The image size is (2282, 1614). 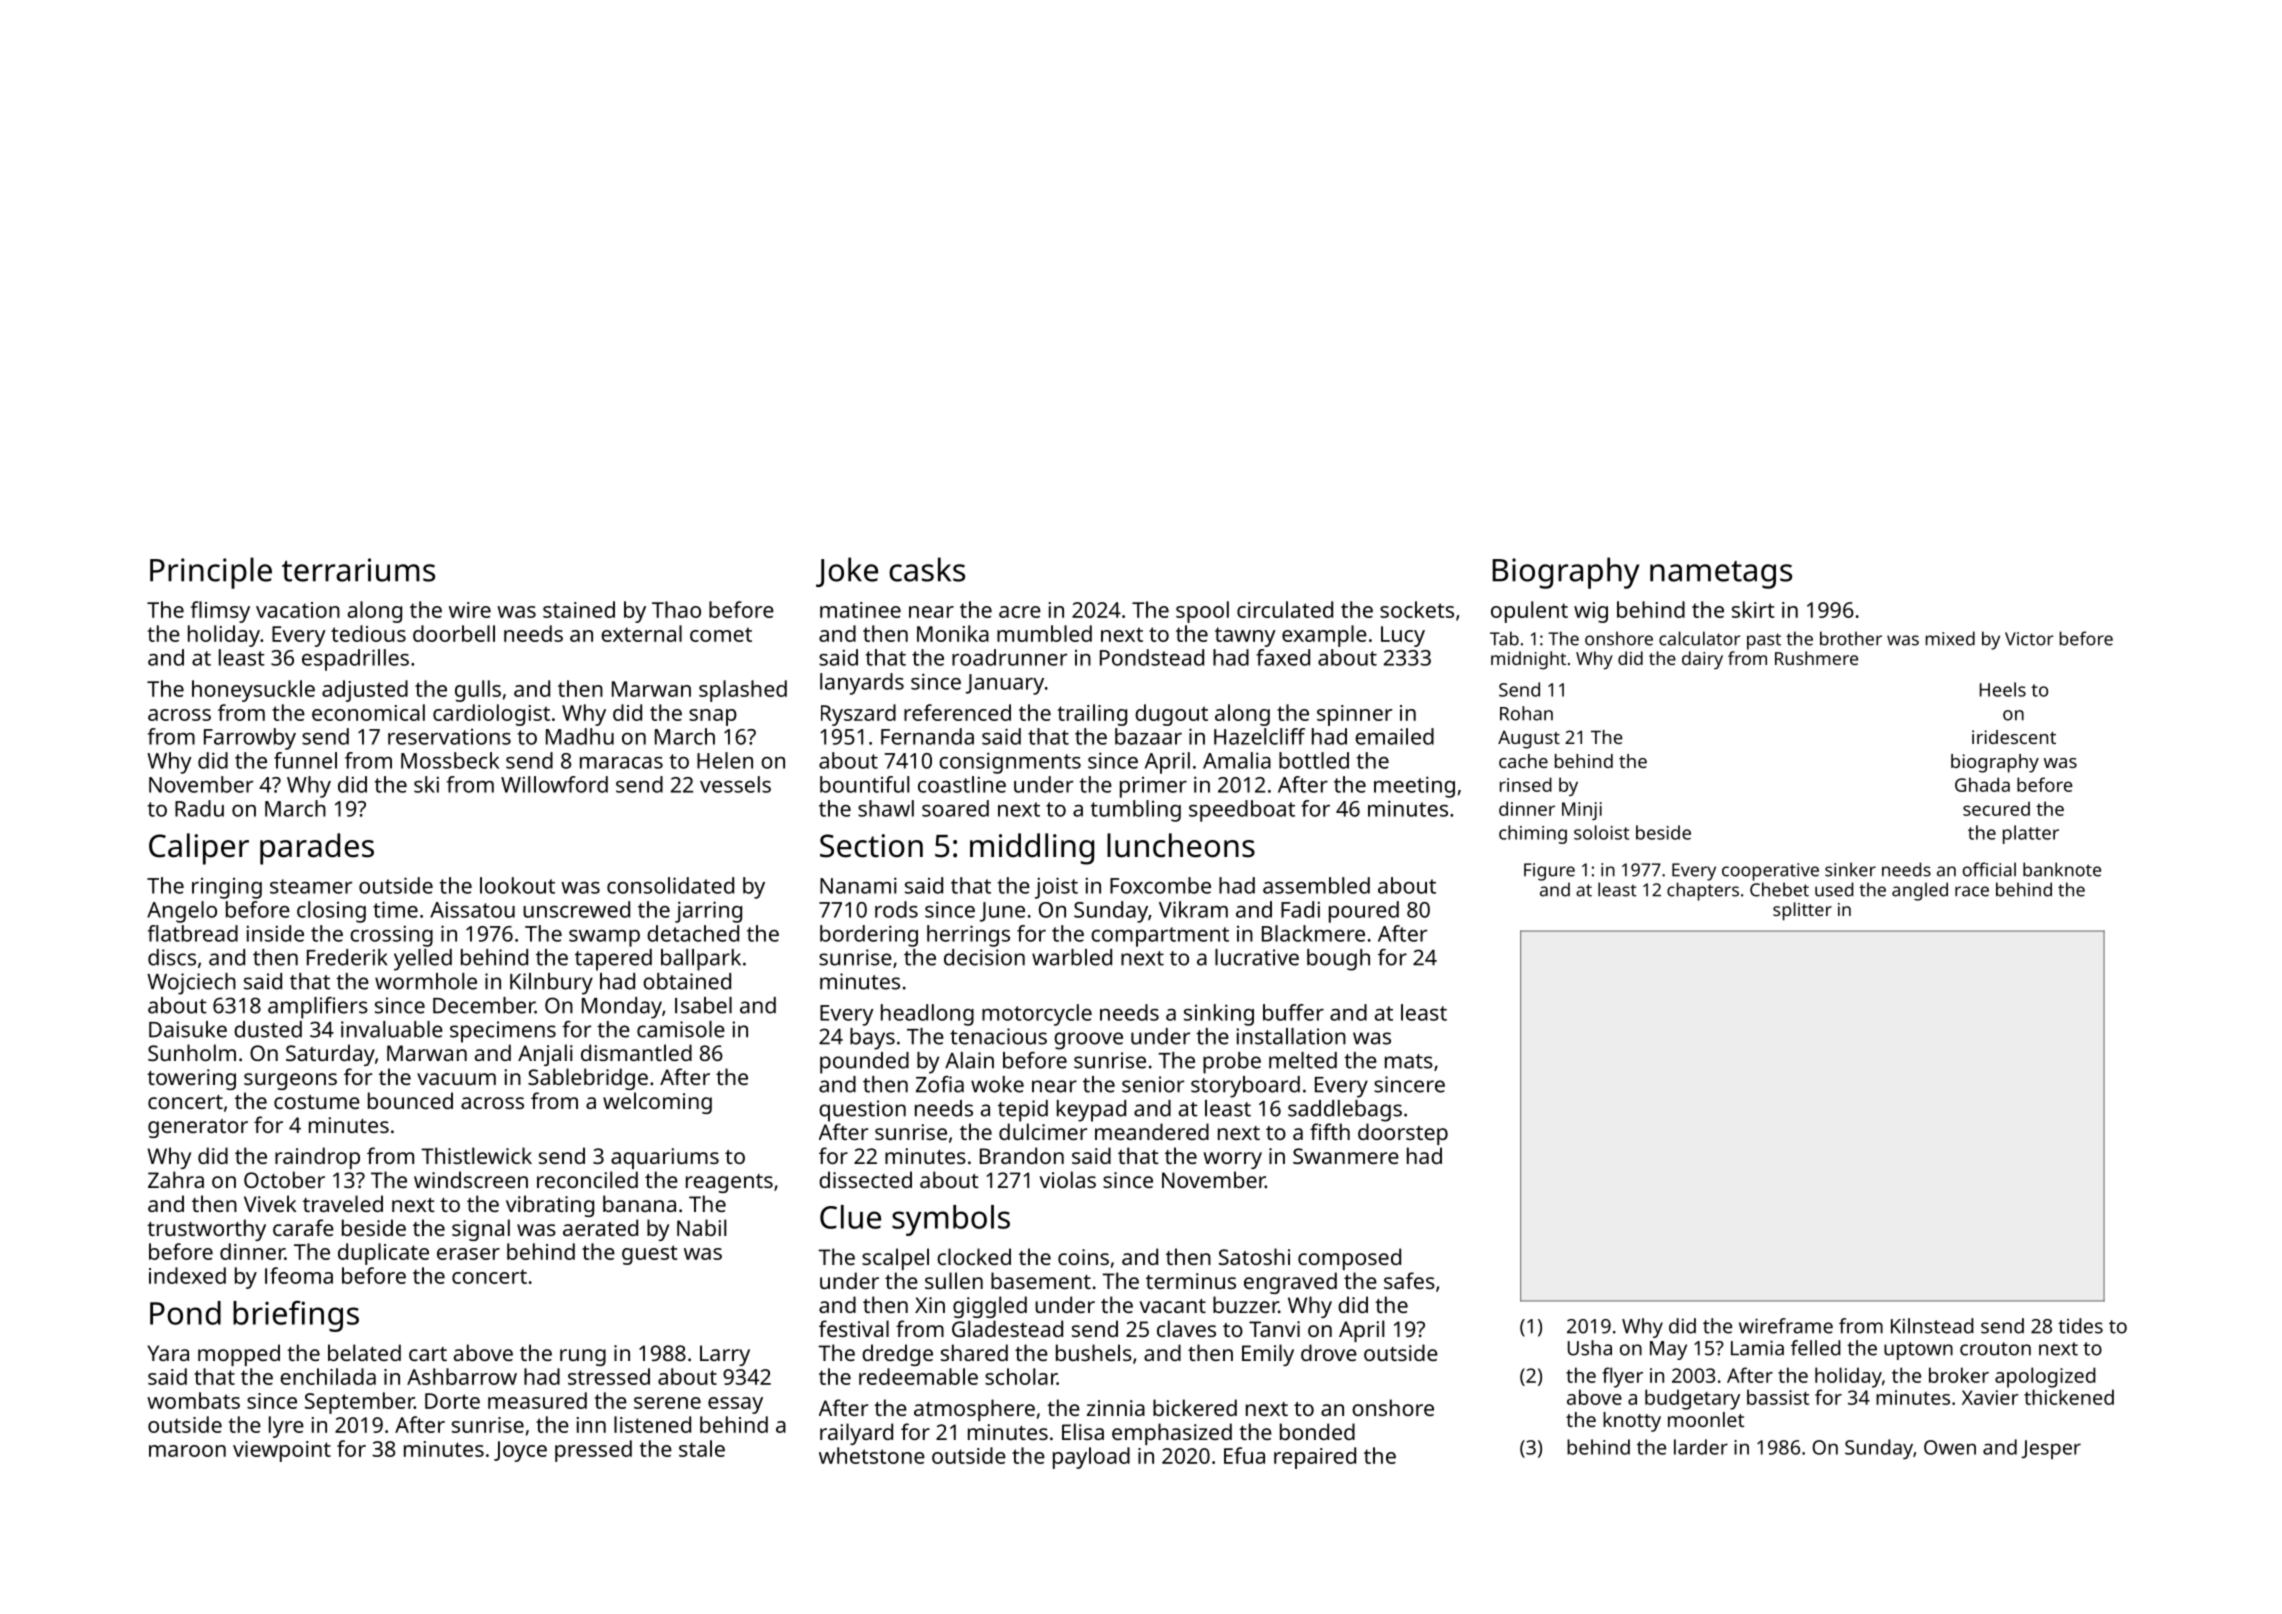 What do you see at coordinates (296, 1316) in the screenshot?
I see `briefings` at bounding box center [296, 1316].
